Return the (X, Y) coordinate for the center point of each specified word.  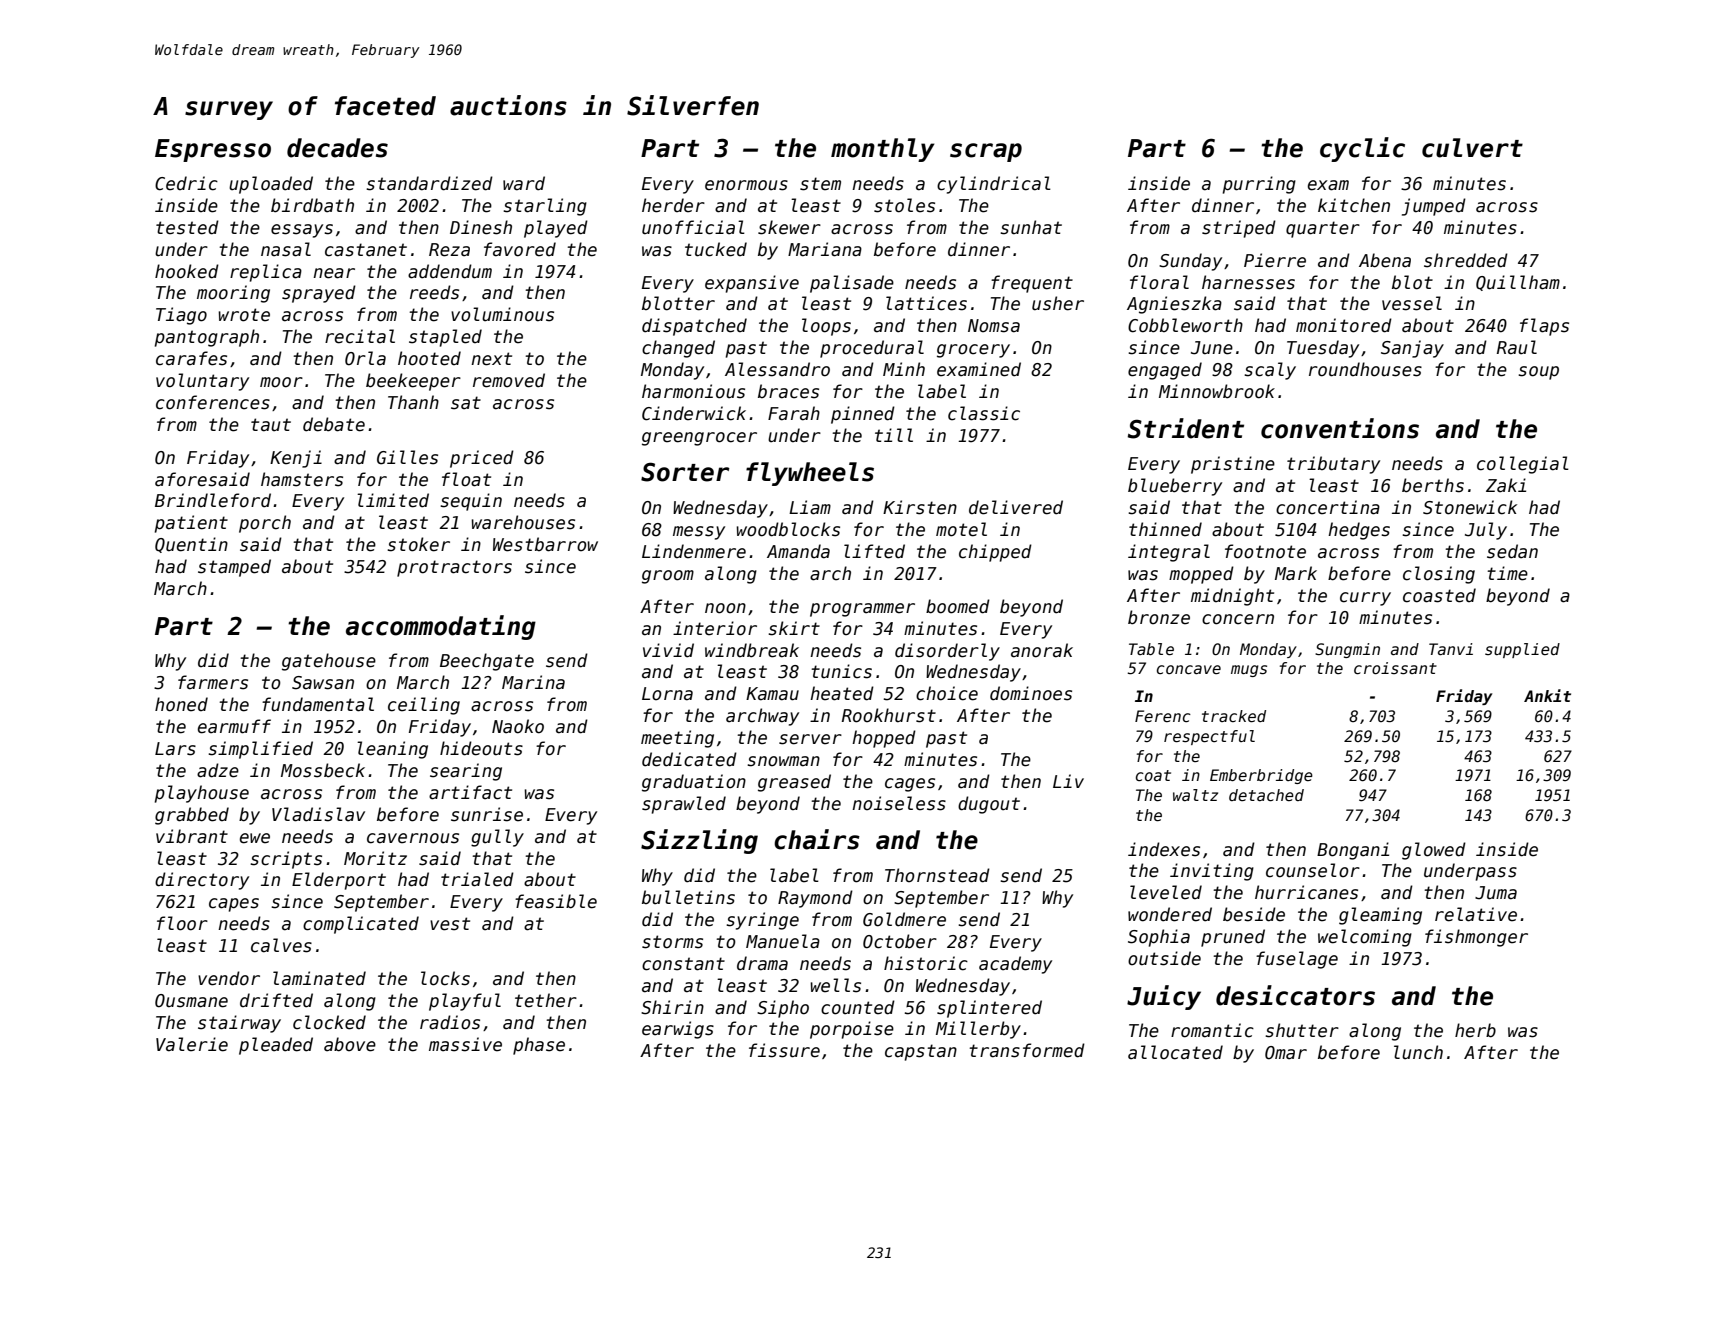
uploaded (271, 185)
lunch (1418, 1052)
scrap (986, 152)
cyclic (1362, 149)
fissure (784, 1050)
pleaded (276, 1046)
